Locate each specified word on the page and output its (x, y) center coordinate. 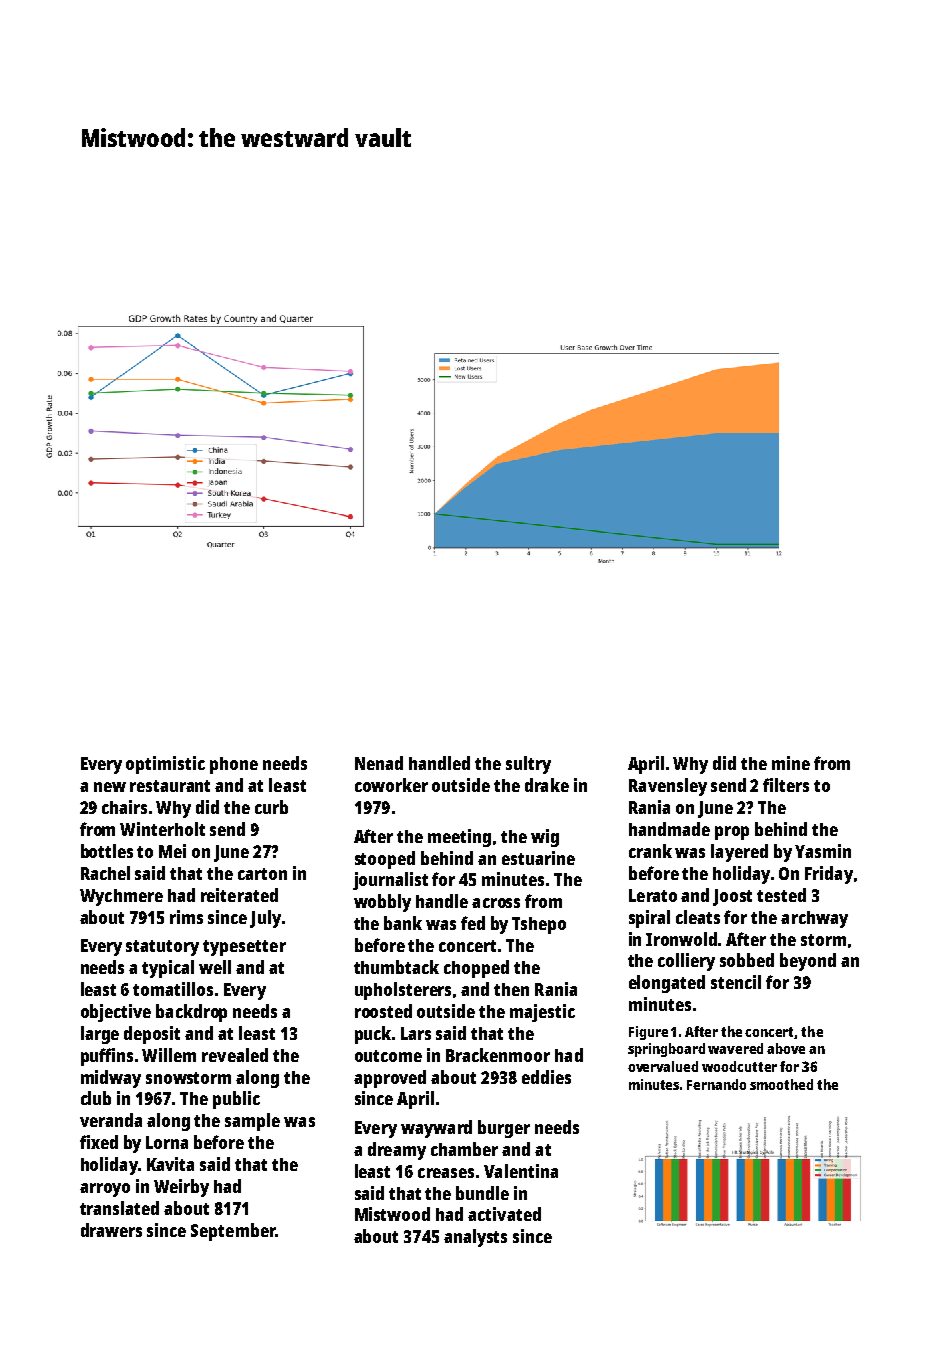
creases (446, 1173)
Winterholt (162, 829)
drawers (111, 1230)
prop (732, 833)
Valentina (521, 1171)
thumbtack (396, 967)
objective (116, 1013)
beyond (808, 962)
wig (545, 838)
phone (234, 765)
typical (168, 969)
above (786, 1048)
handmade (669, 829)
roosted (383, 1011)
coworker (391, 785)
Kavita (170, 1164)
